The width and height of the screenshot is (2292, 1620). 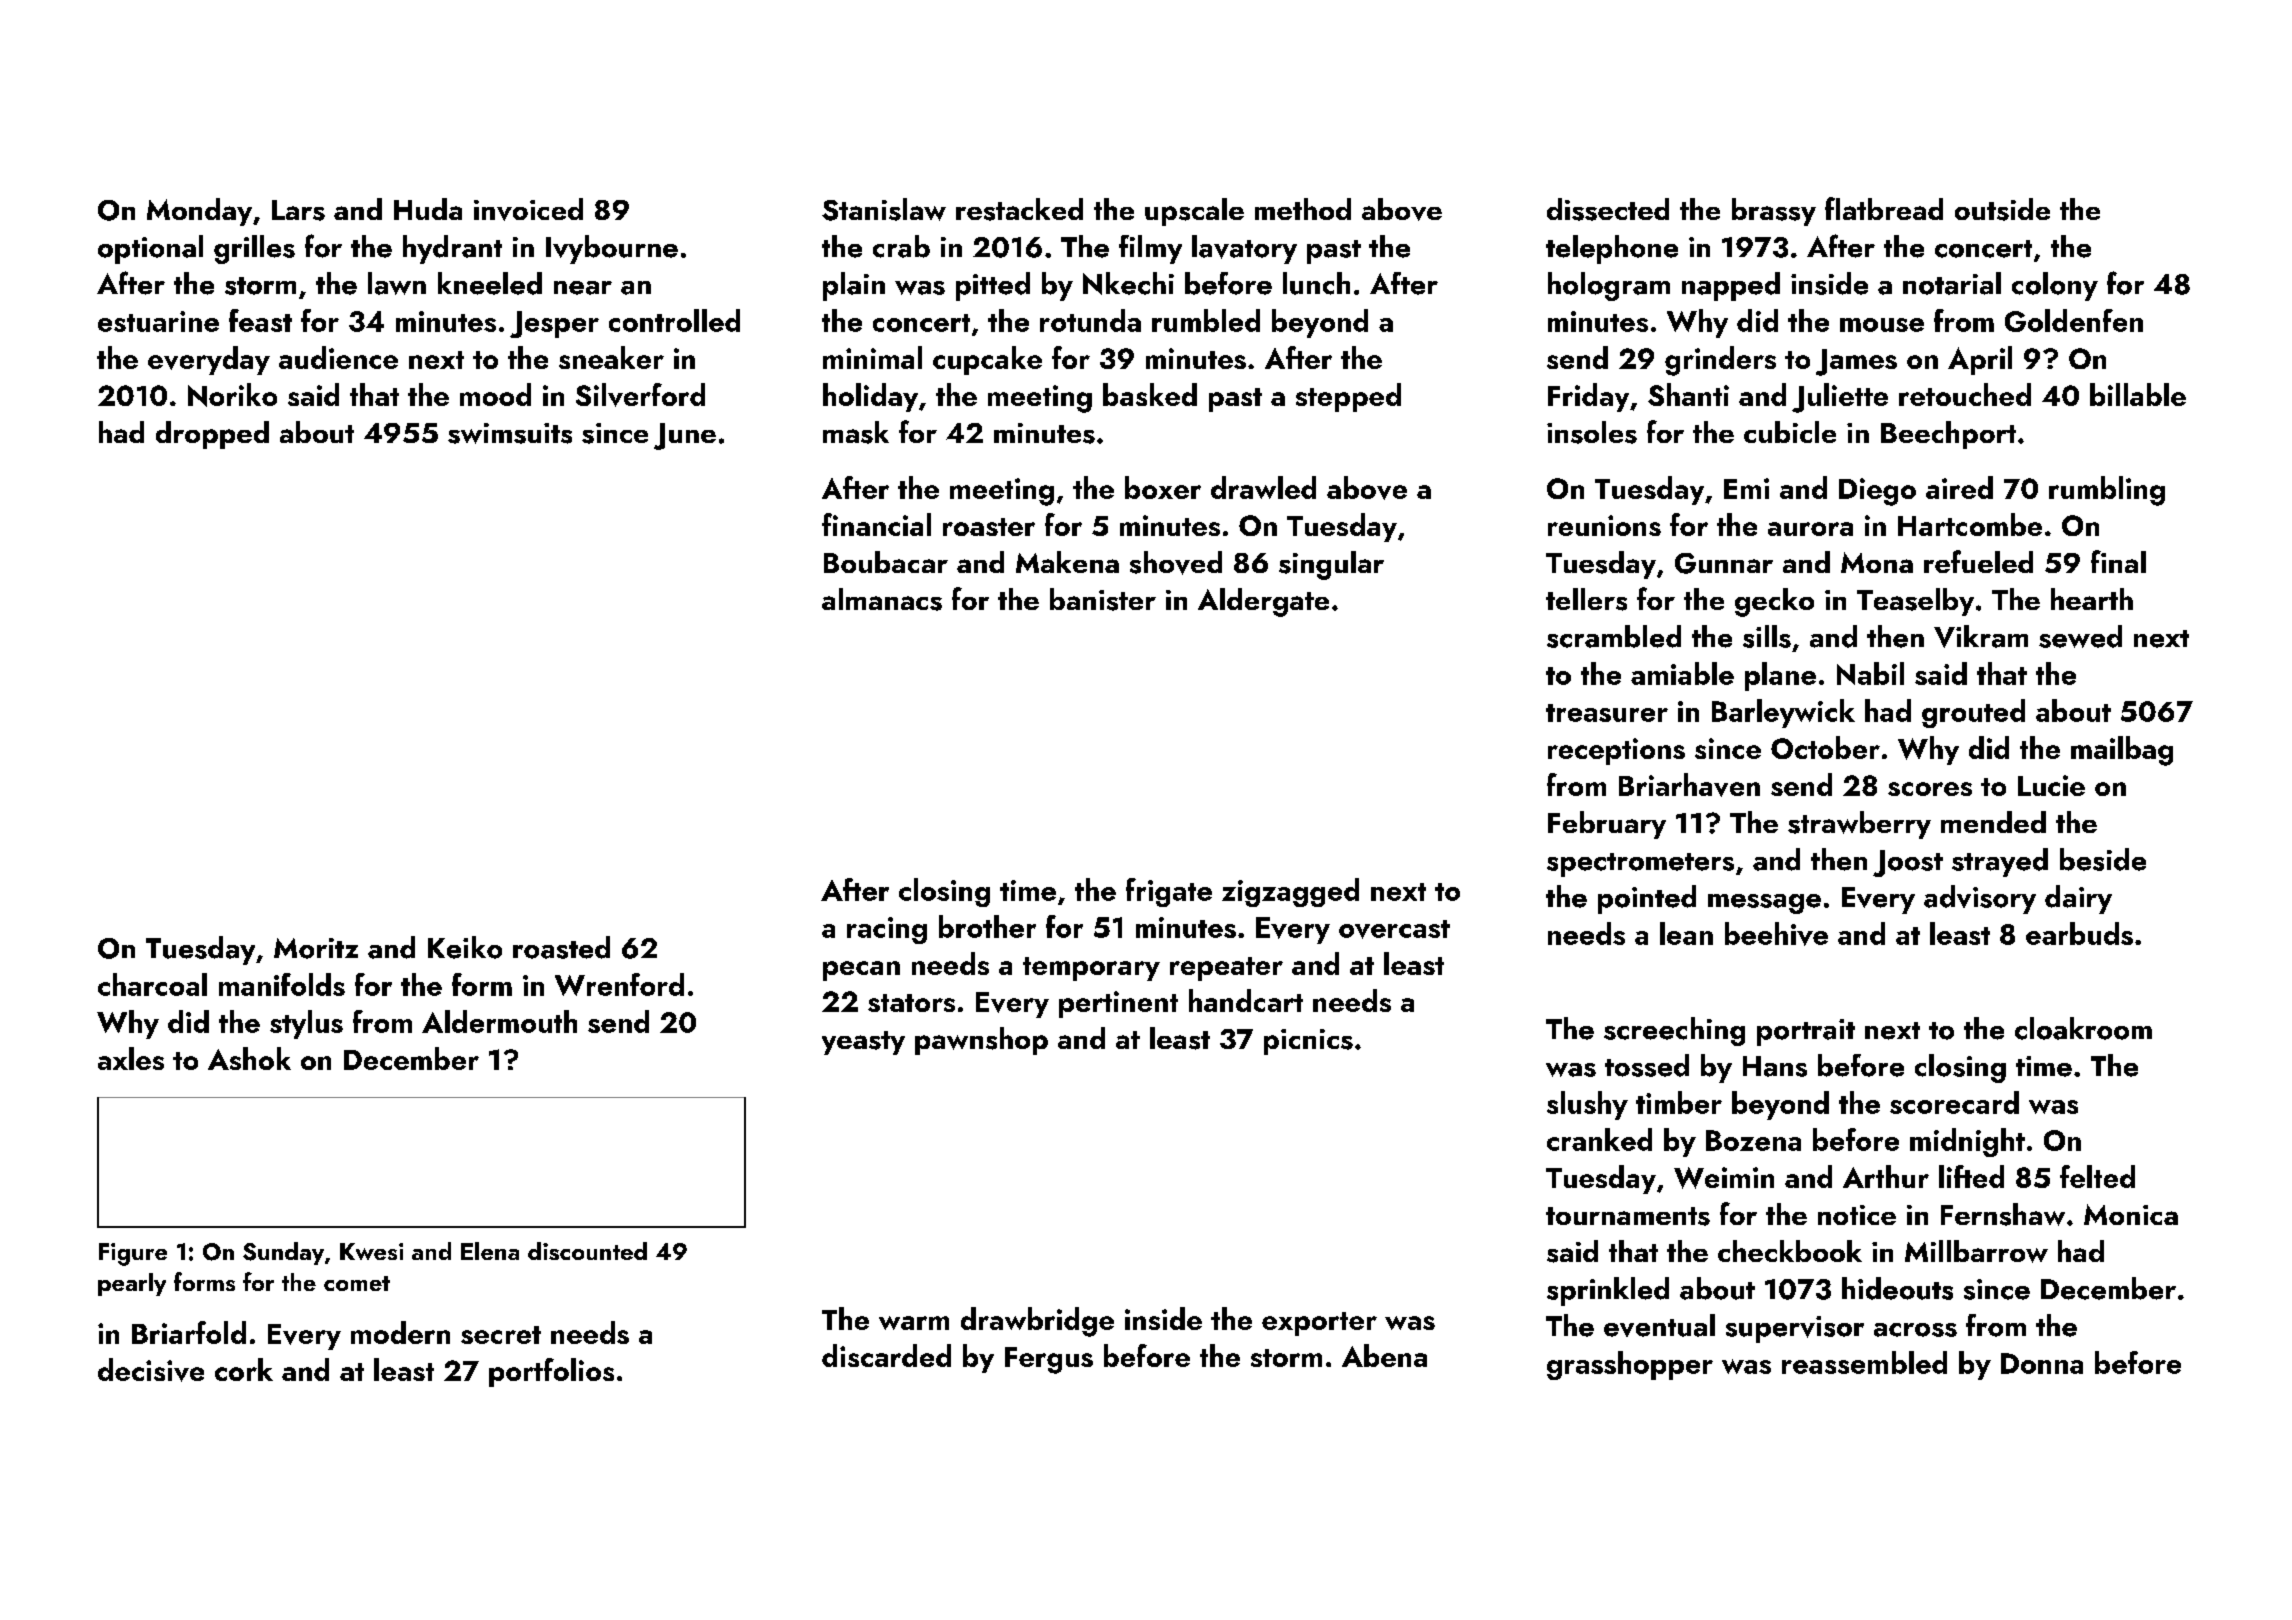 What do you see at coordinates (1319, 1324) in the screenshot?
I see `exporter` at bounding box center [1319, 1324].
